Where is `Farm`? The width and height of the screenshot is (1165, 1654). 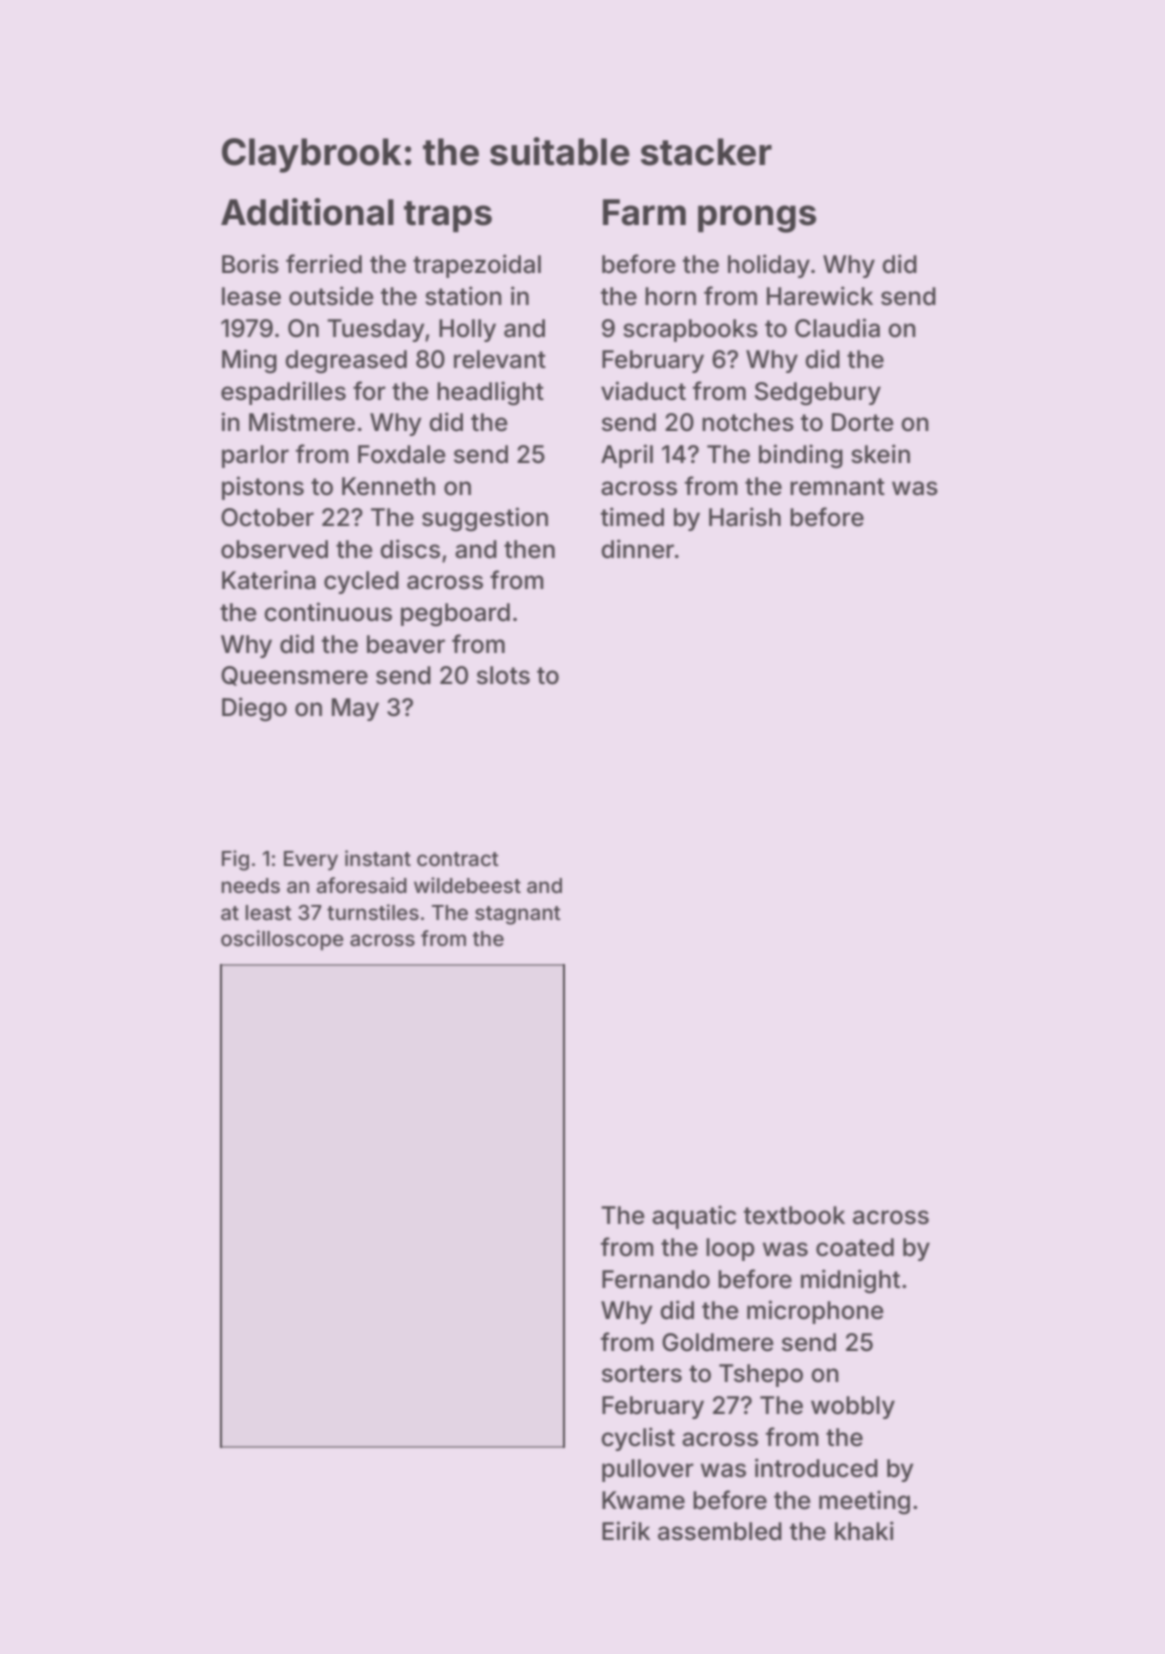
Farm is located at coordinates (644, 212).
